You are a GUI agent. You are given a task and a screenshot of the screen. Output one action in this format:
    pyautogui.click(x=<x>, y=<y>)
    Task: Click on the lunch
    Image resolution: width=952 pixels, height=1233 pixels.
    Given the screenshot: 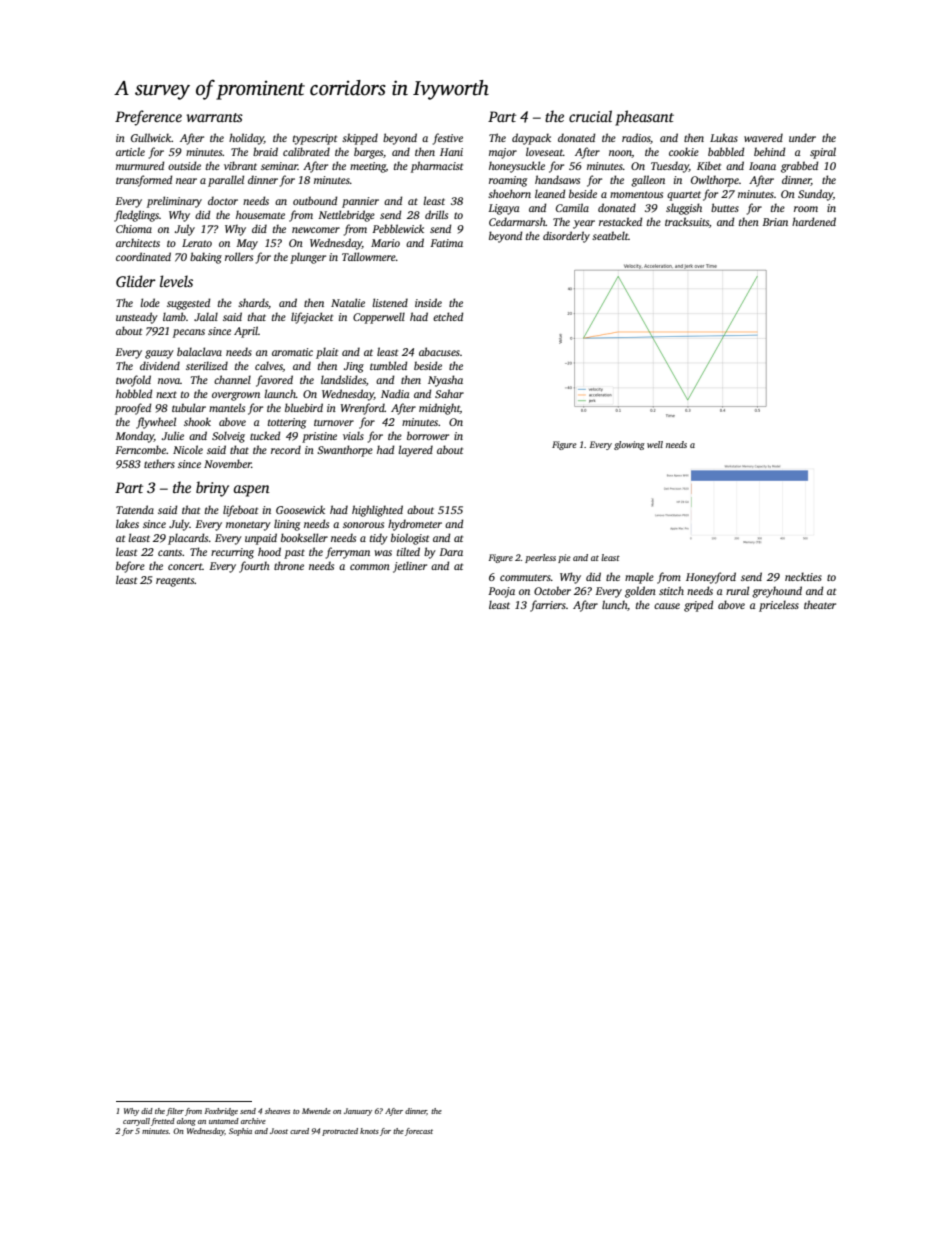 What is the action you would take?
    pyautogui.click(x=615, y=605)
